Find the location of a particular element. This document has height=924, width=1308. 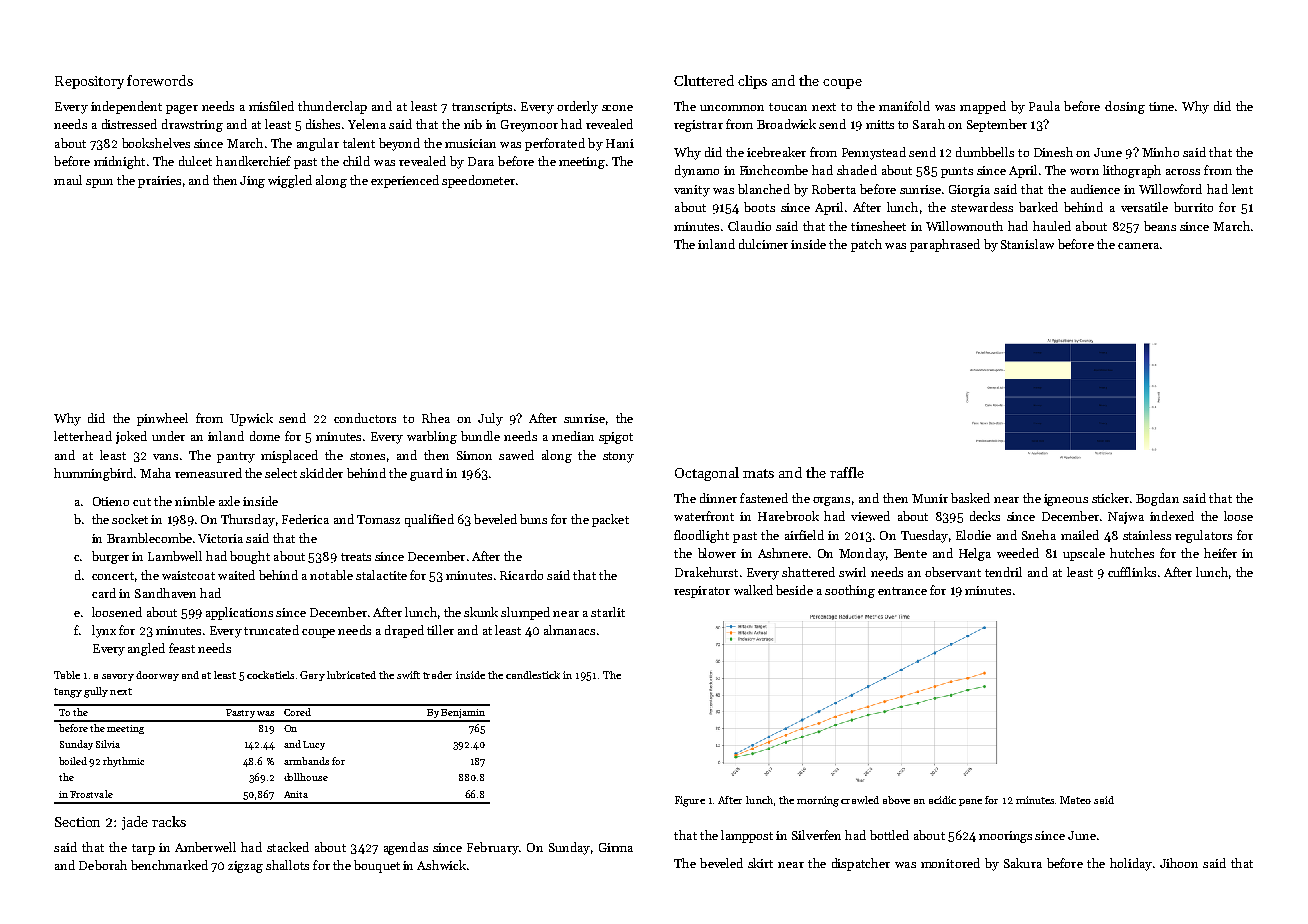

closing is located at coordinates (1125, 107).
